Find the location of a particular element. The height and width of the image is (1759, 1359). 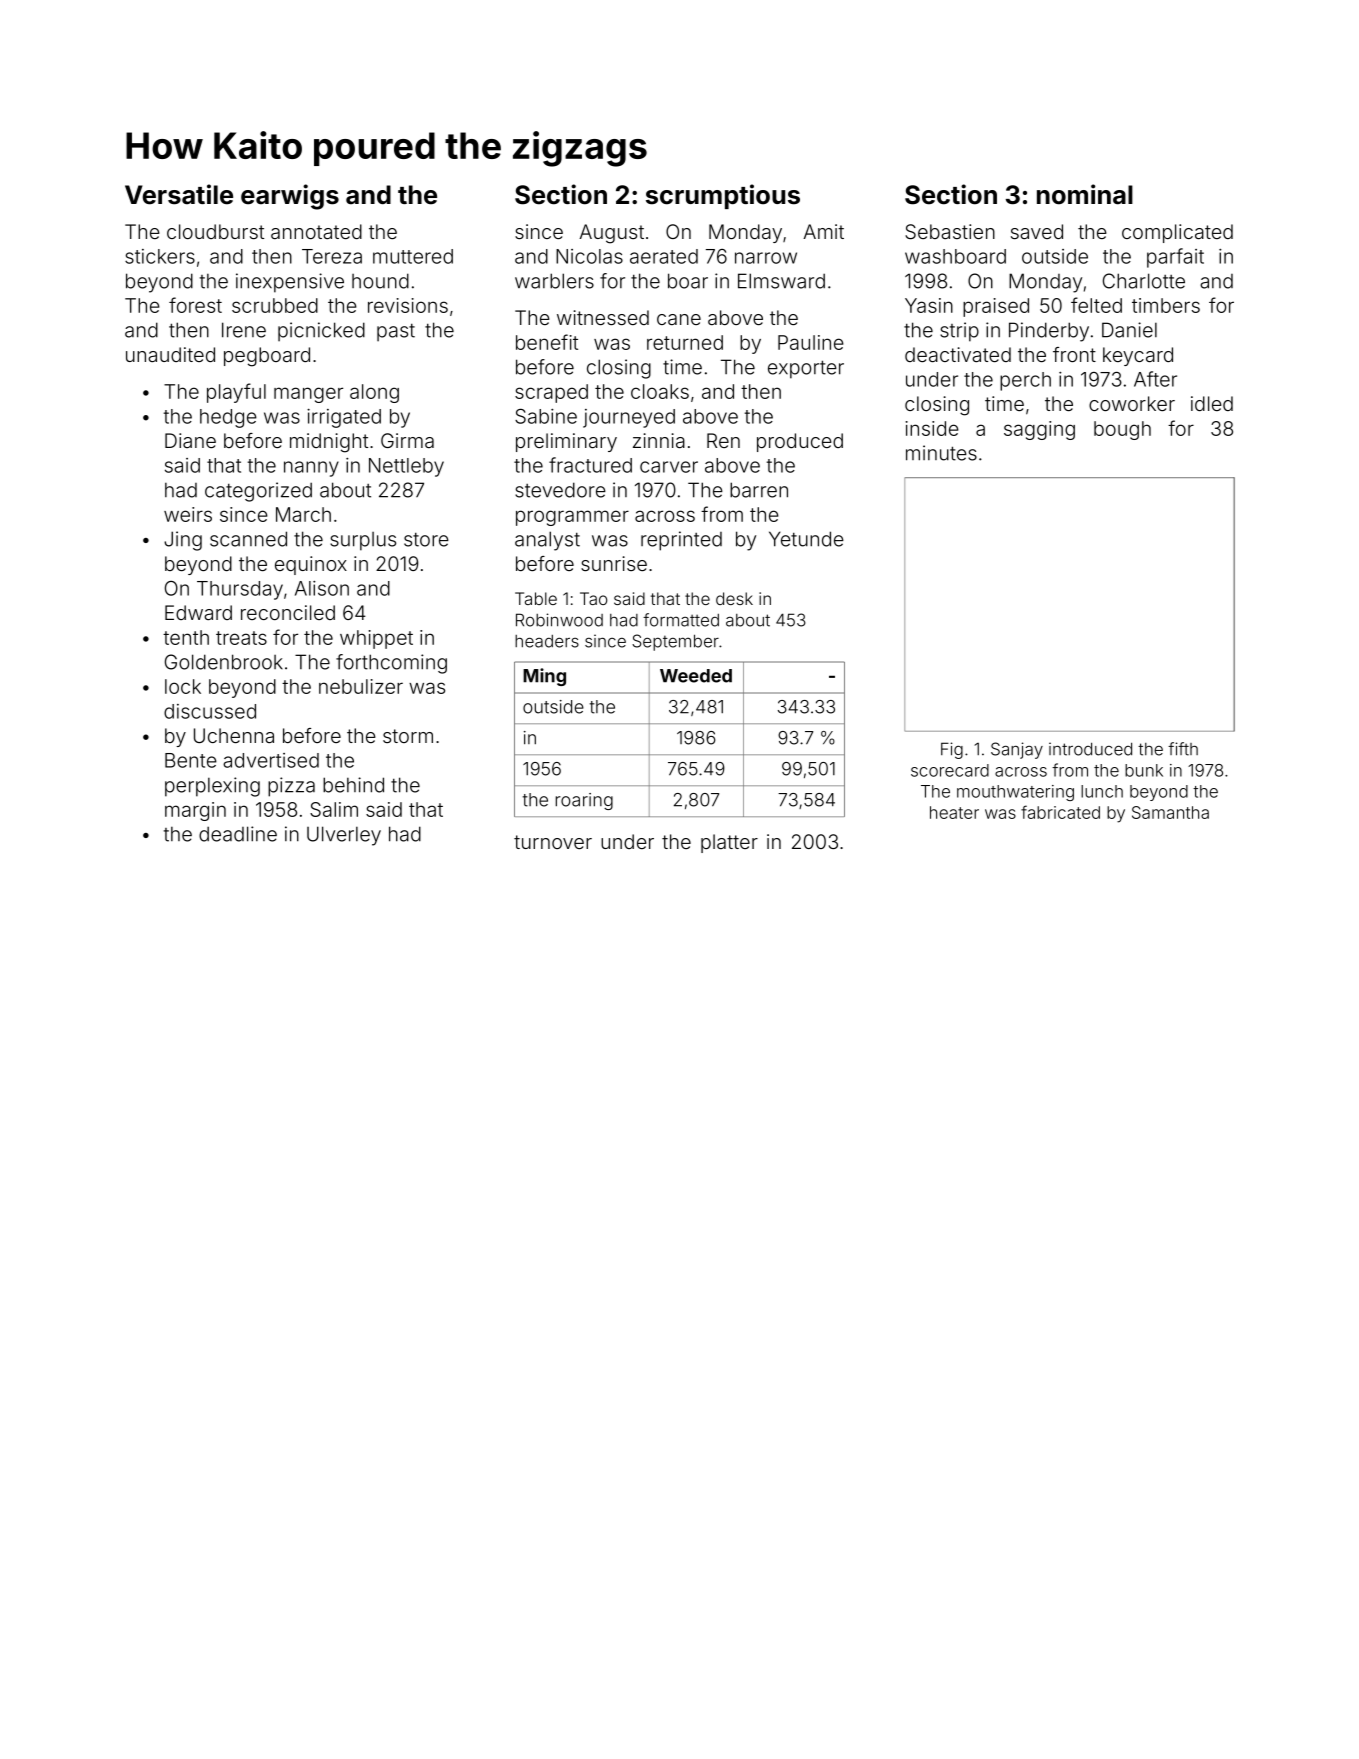

forest is located at coordinates (195, 305).
